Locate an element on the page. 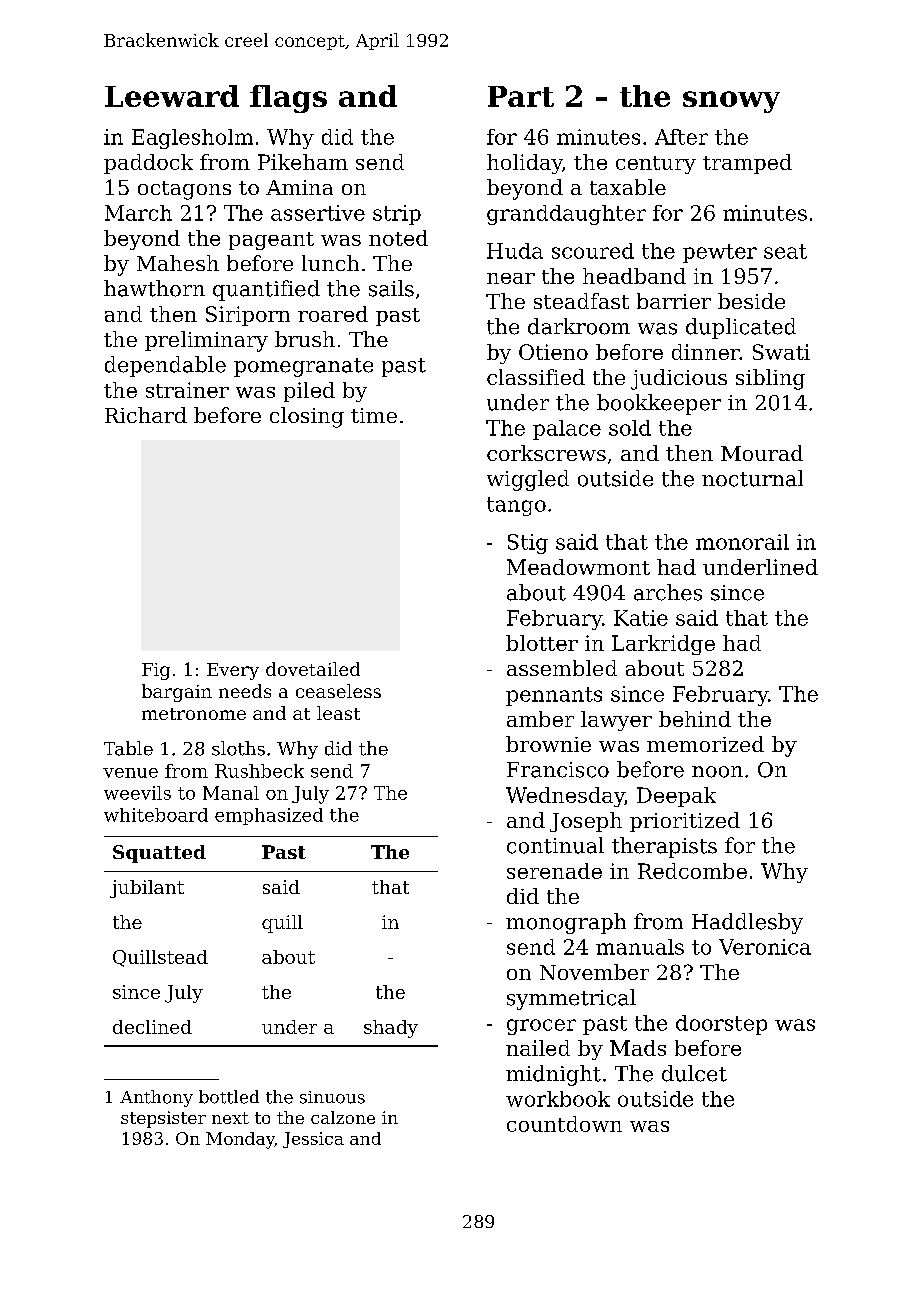 The image size is (924, 1311). Part is located at coordinates (521, 96).
